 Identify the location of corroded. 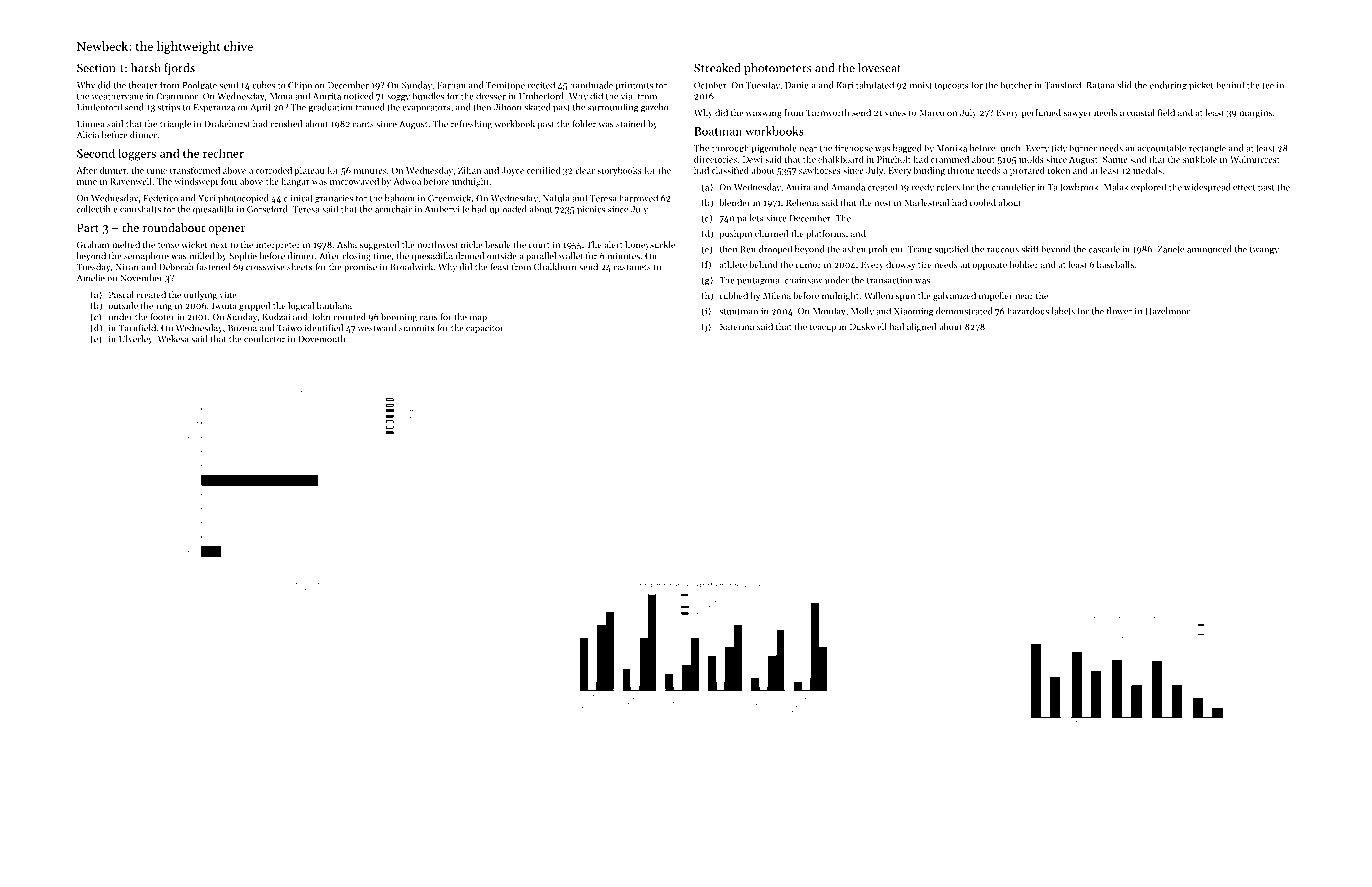
(274, 170).
